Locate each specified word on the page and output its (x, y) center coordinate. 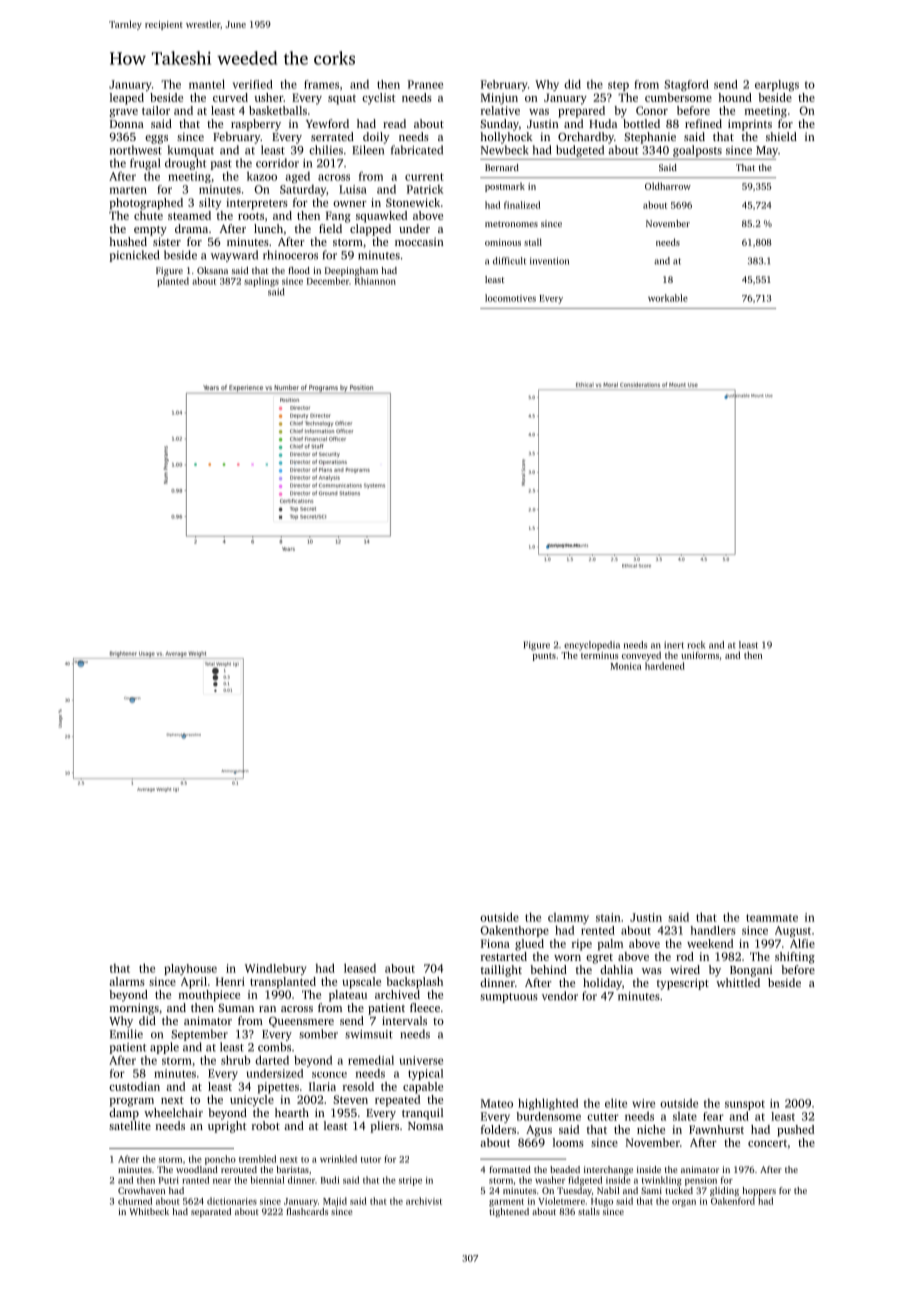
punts (544, 657)
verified (253, 84)
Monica (625, 666)
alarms (127, 981)
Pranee (425, 84)
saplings (261, 282)
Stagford (686, 85)
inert (674, 645)
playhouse (190, 969)
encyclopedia (592, 646)
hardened (665, 666)
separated (211, 1212)
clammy (568, 918)
